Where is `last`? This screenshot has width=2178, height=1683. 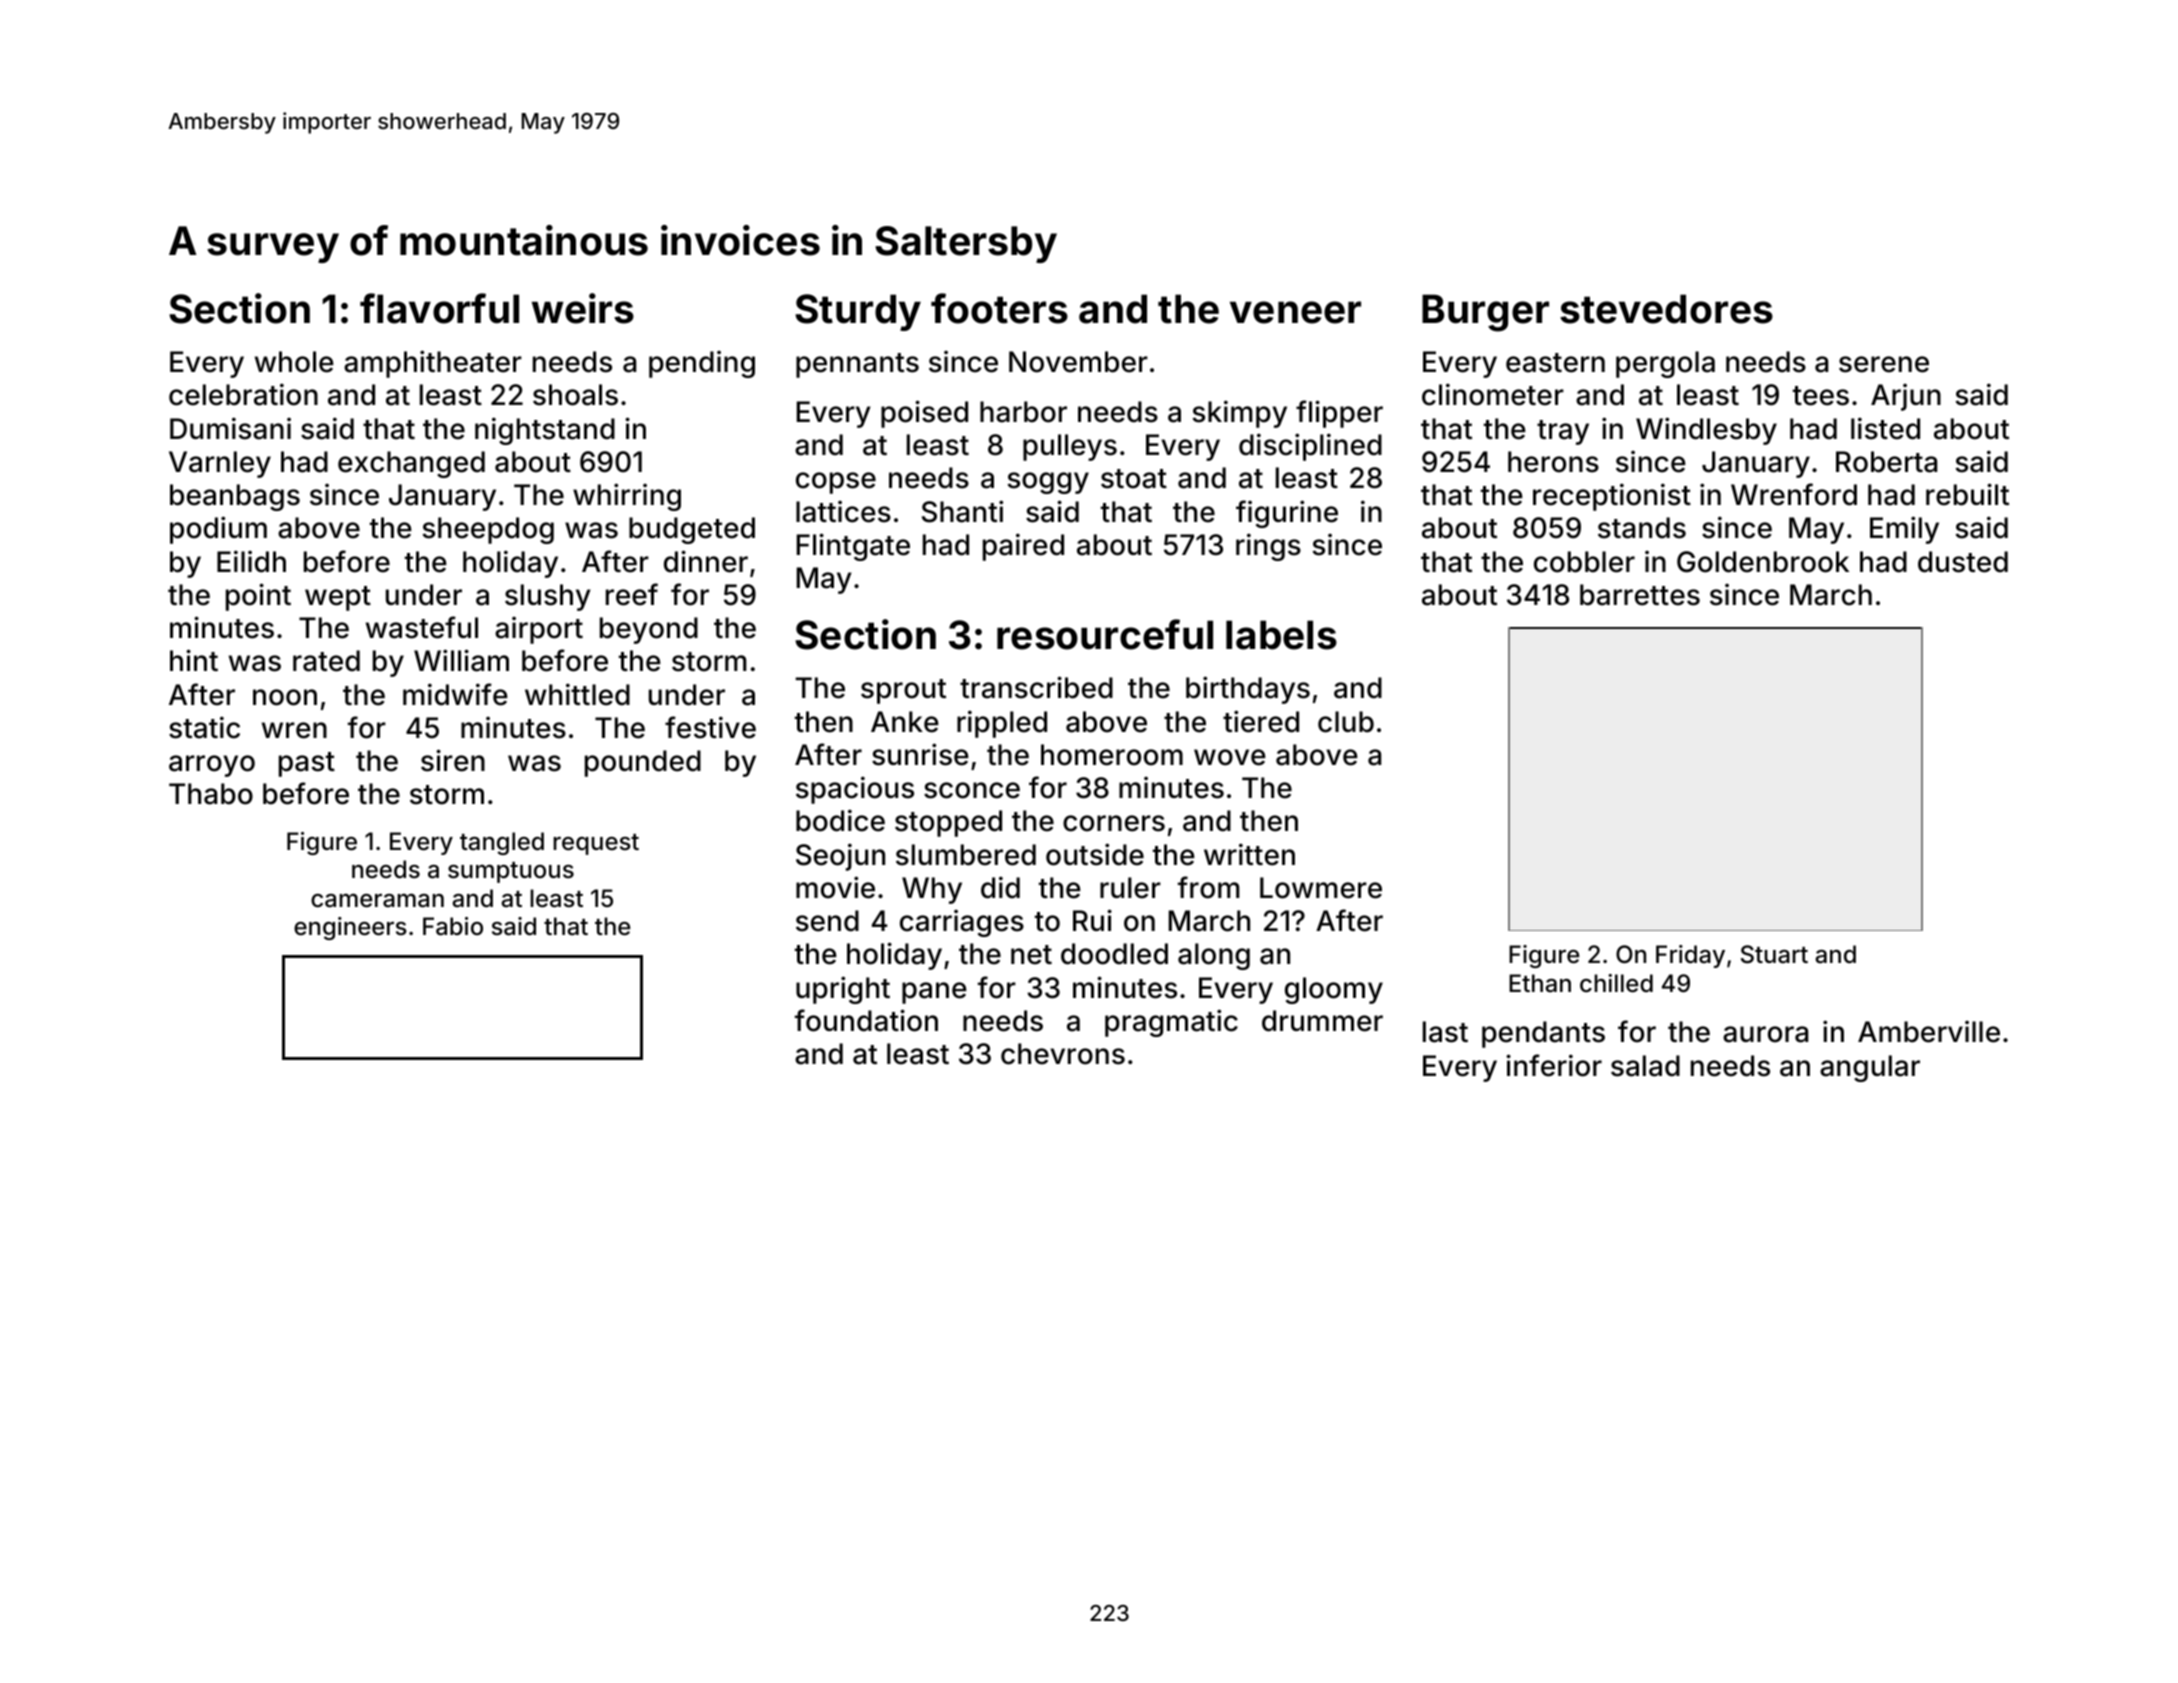
last is located at coordinates (1445, 1032).
